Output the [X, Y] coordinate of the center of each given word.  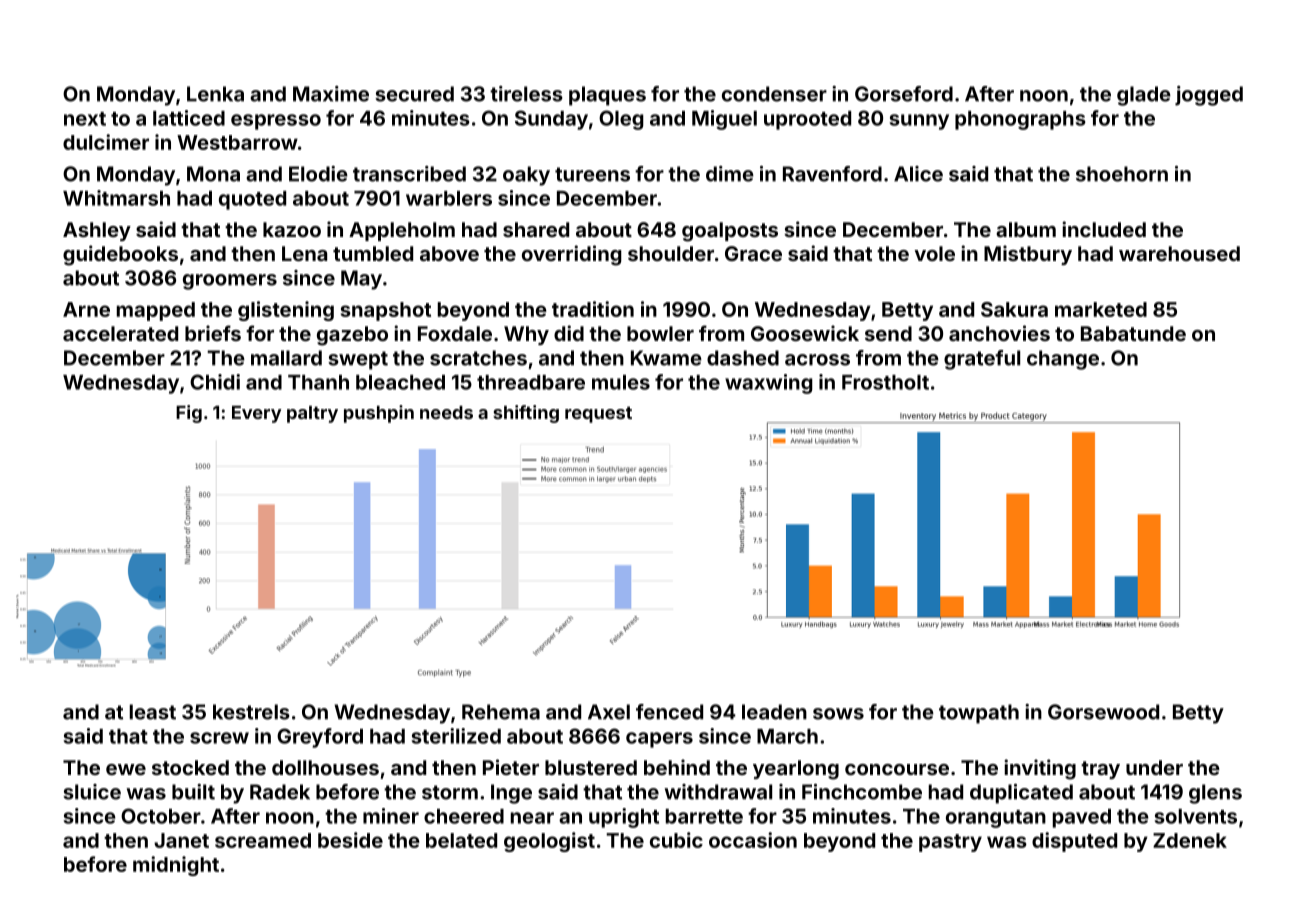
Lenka [215, 94]
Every [256, 414]
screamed [263, 840]
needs [446, 412]
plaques [607, 96]
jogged [1209, 96]
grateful [982, 360]
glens [1215, 794]
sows [838, 714]
